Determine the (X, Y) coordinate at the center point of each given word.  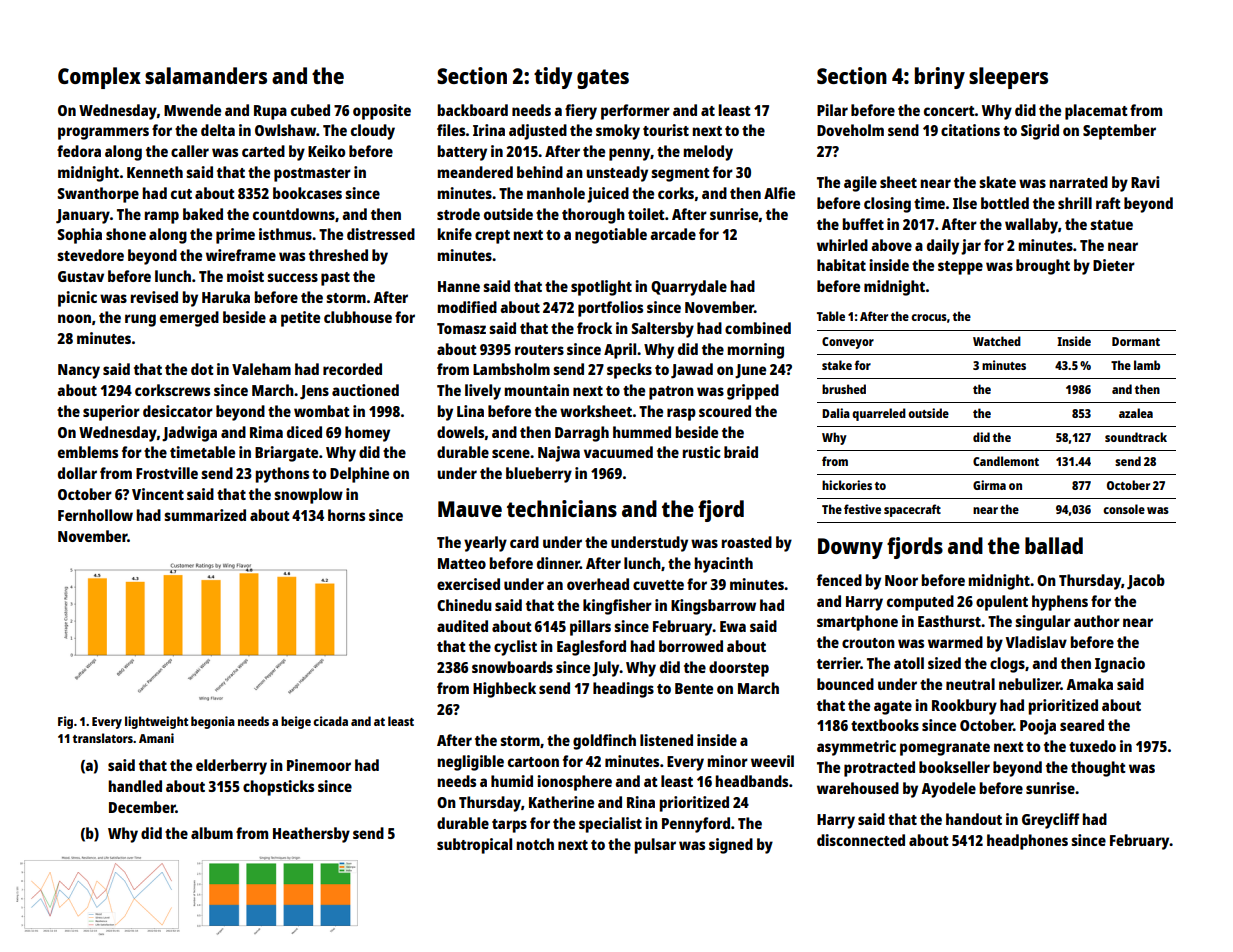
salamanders (206, 75)
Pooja (1038, 727)
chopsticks (278, 788)
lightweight (156, 722)
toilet (646, 214)
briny (940, 78)
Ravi (1145, 182)
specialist (610, 825)
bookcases (307, 193)
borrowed (691, 646)
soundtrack (1136, 437)
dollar (77, 473)
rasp (681, 414)
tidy (553, 78)
